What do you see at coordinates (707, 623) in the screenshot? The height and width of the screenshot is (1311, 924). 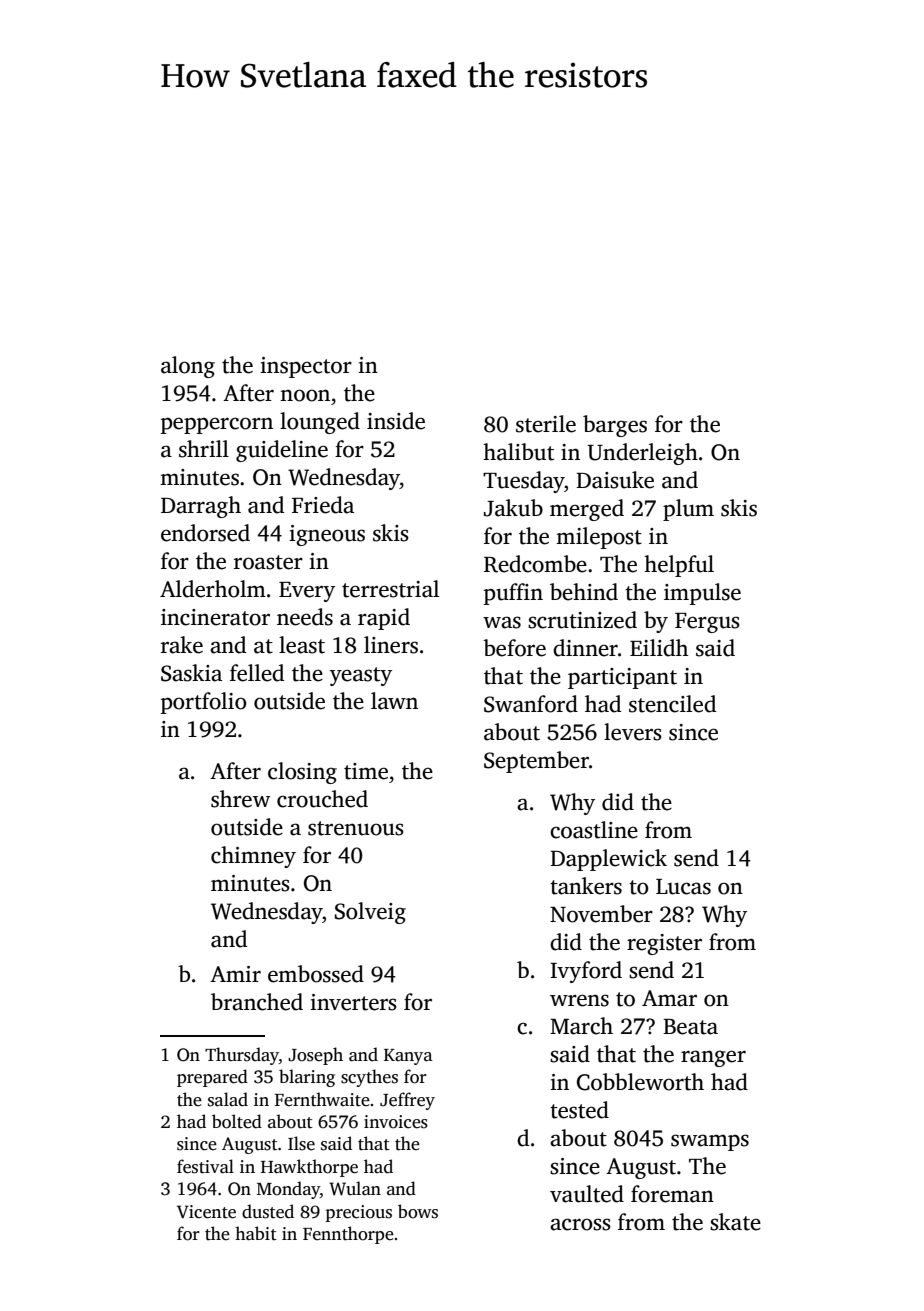 I see `Fergus` at bounding box center [707, 623].
